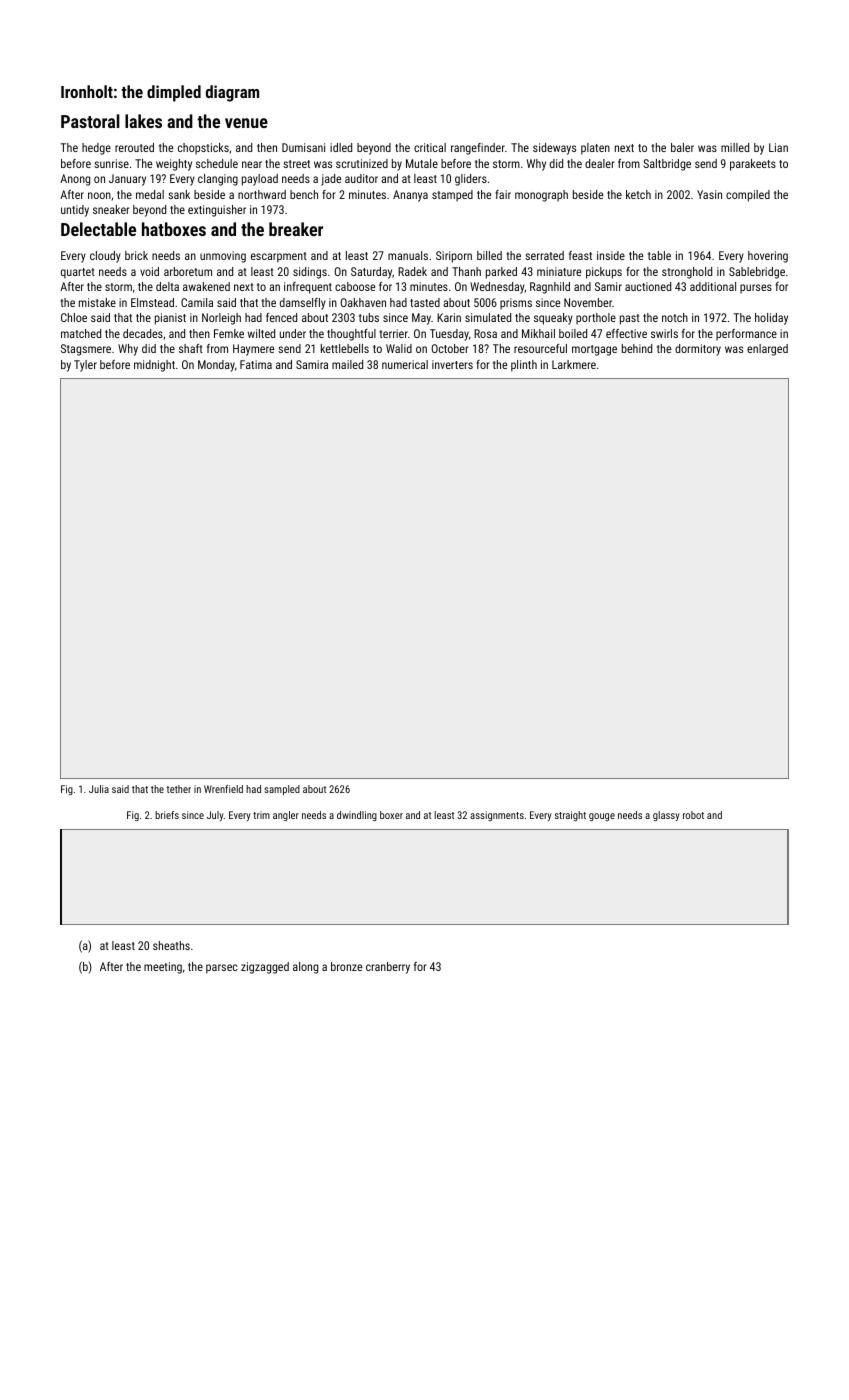 This document has width=849, height=1400. What do you see at coordinates (452, 196) in the document?
I see `stamped` at bounding box center [452, 196].
